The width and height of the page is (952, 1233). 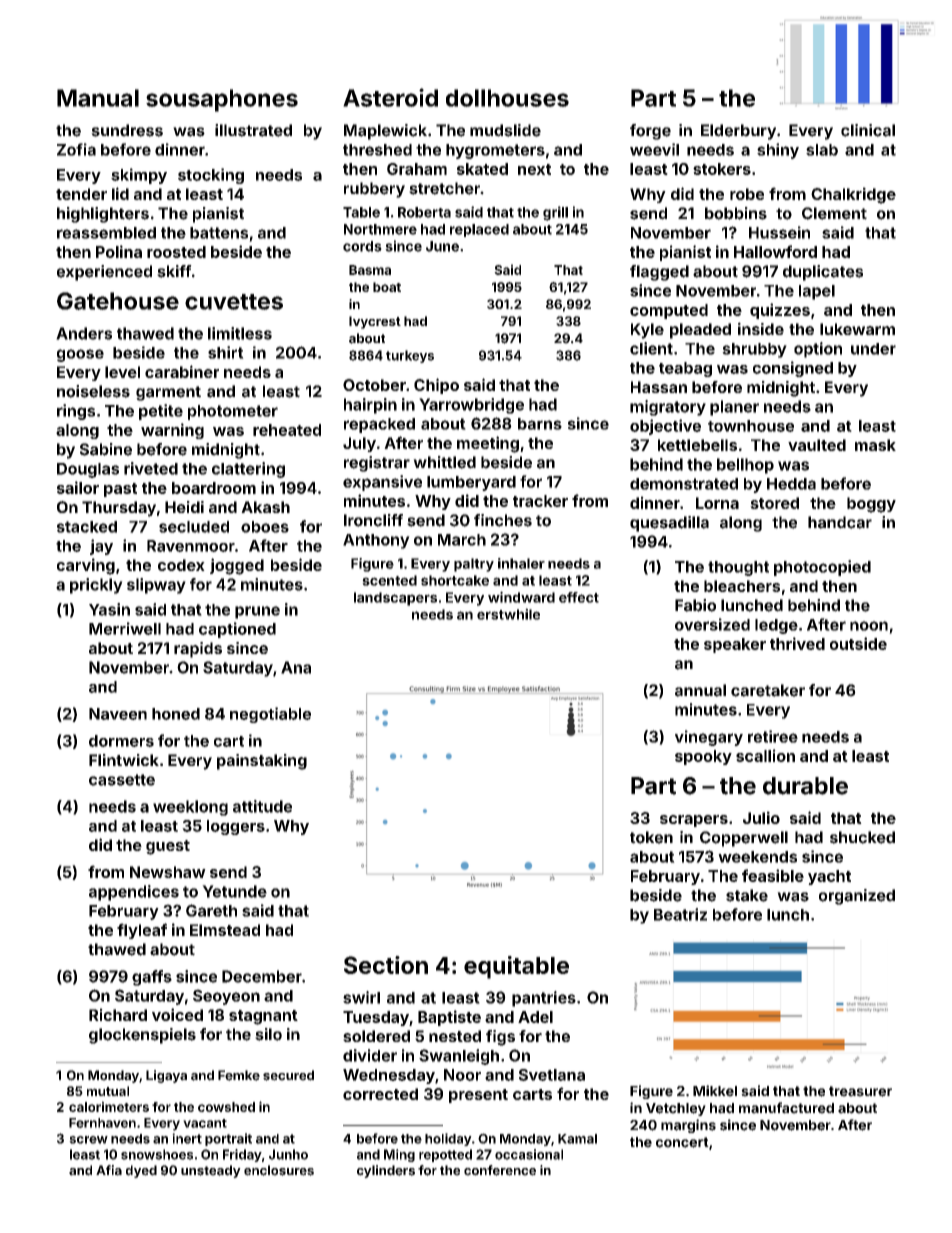 What do you see at coordinates (738, 132) in the page?
I see `Elderbury` at bounding box center [738, 132].
